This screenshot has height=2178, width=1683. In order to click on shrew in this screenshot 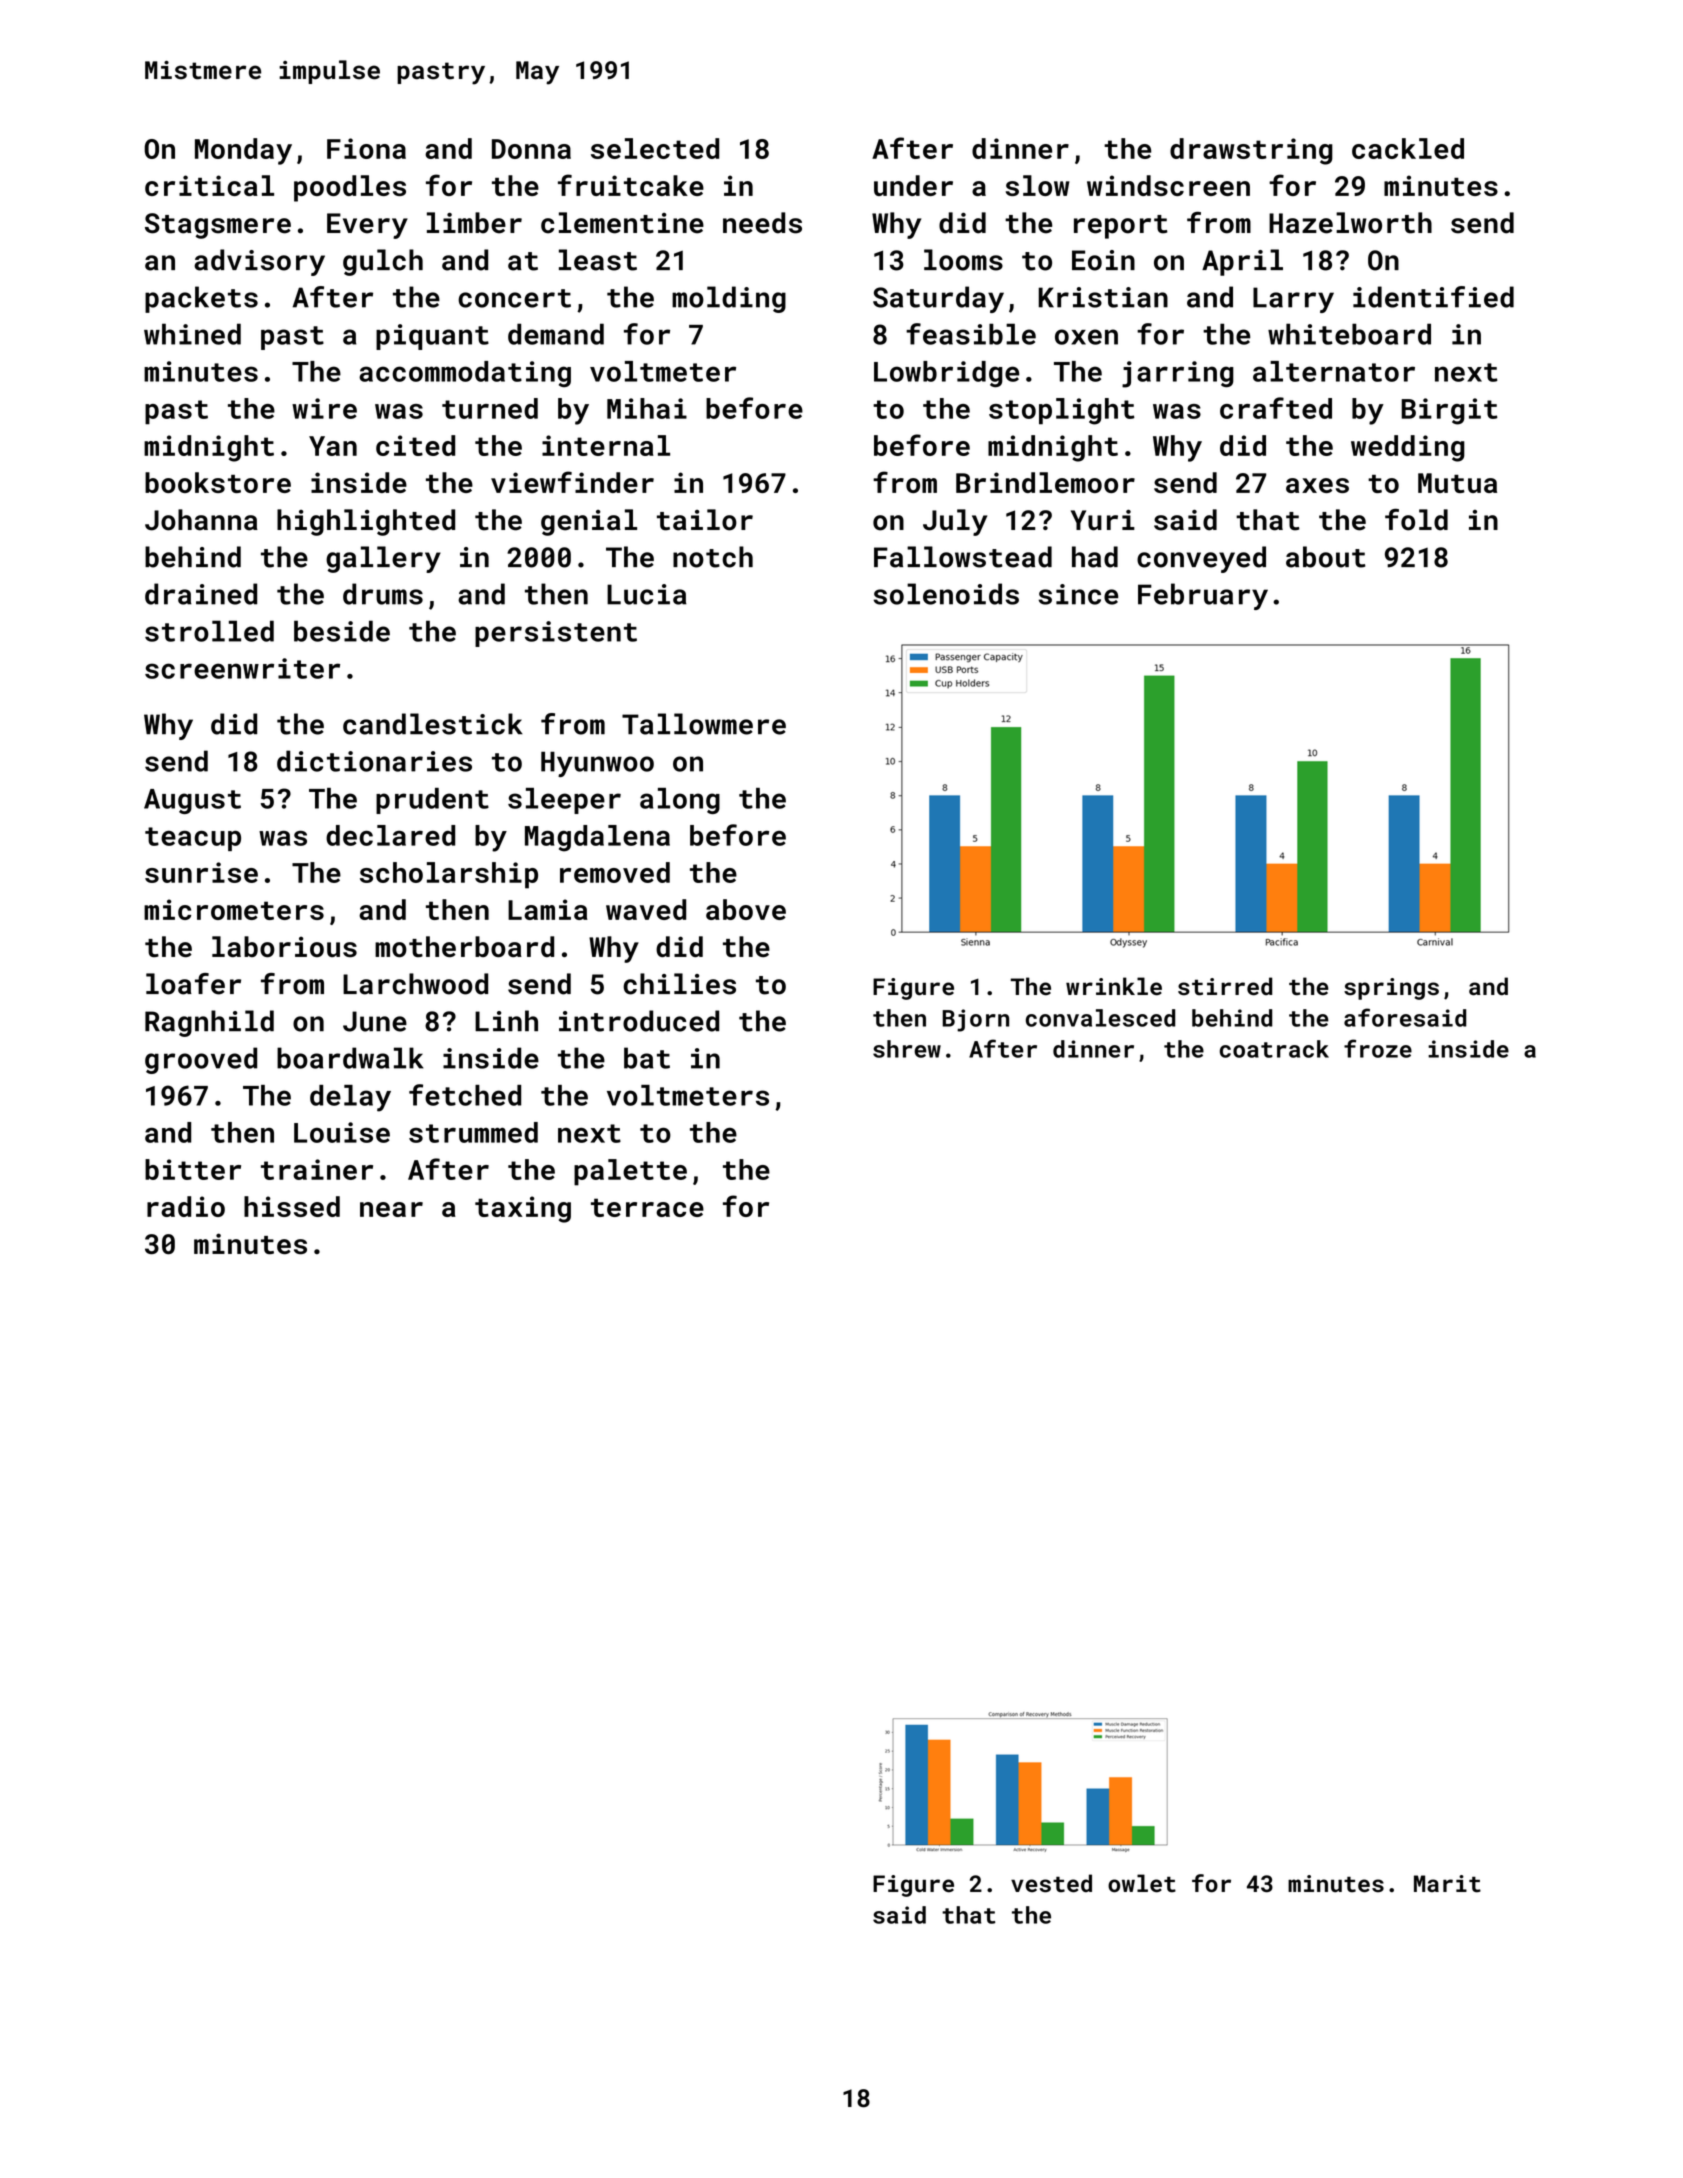, I will do `click(907, 1049)`.
